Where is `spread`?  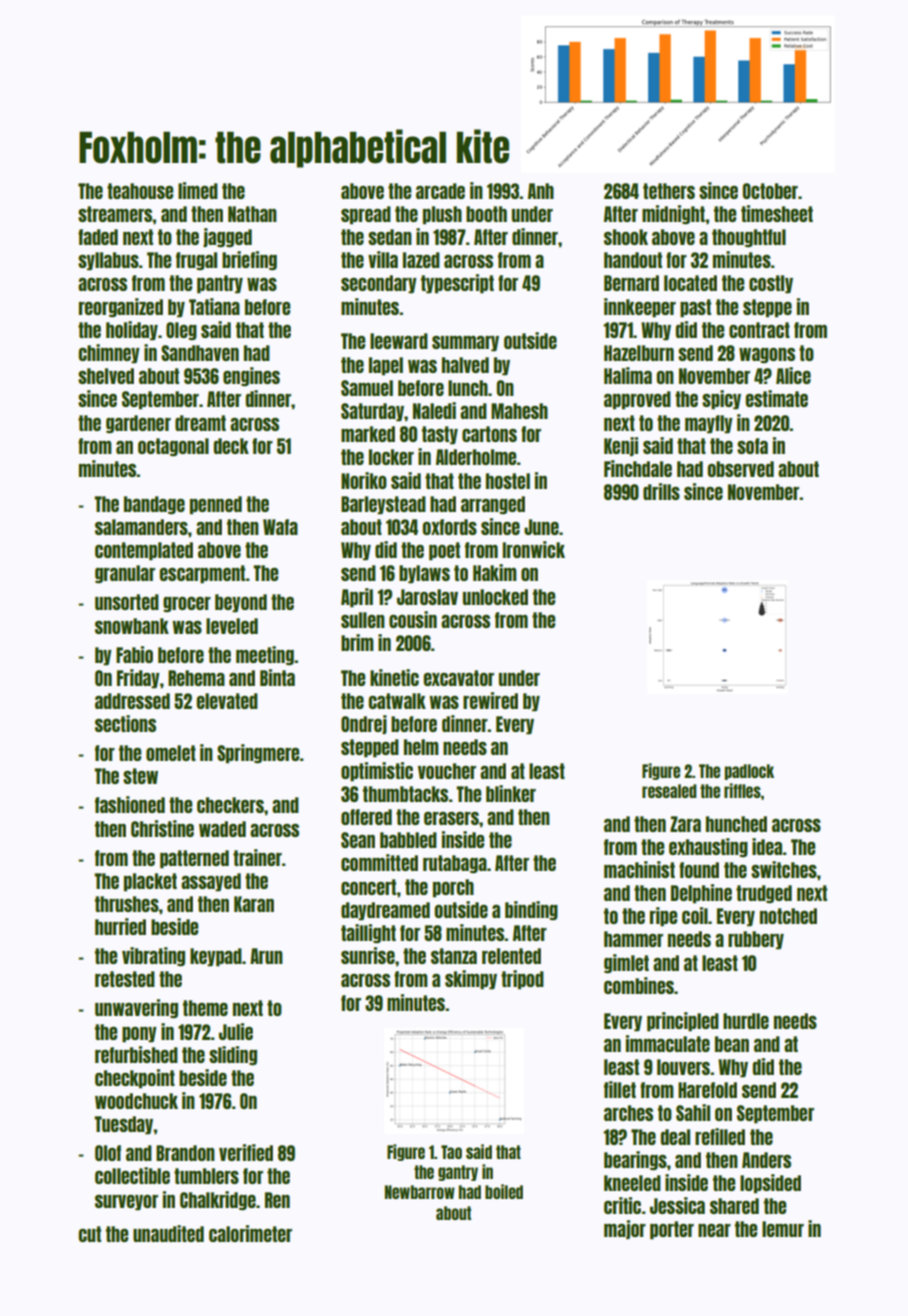
spread is located at coordinates (366, 215).
